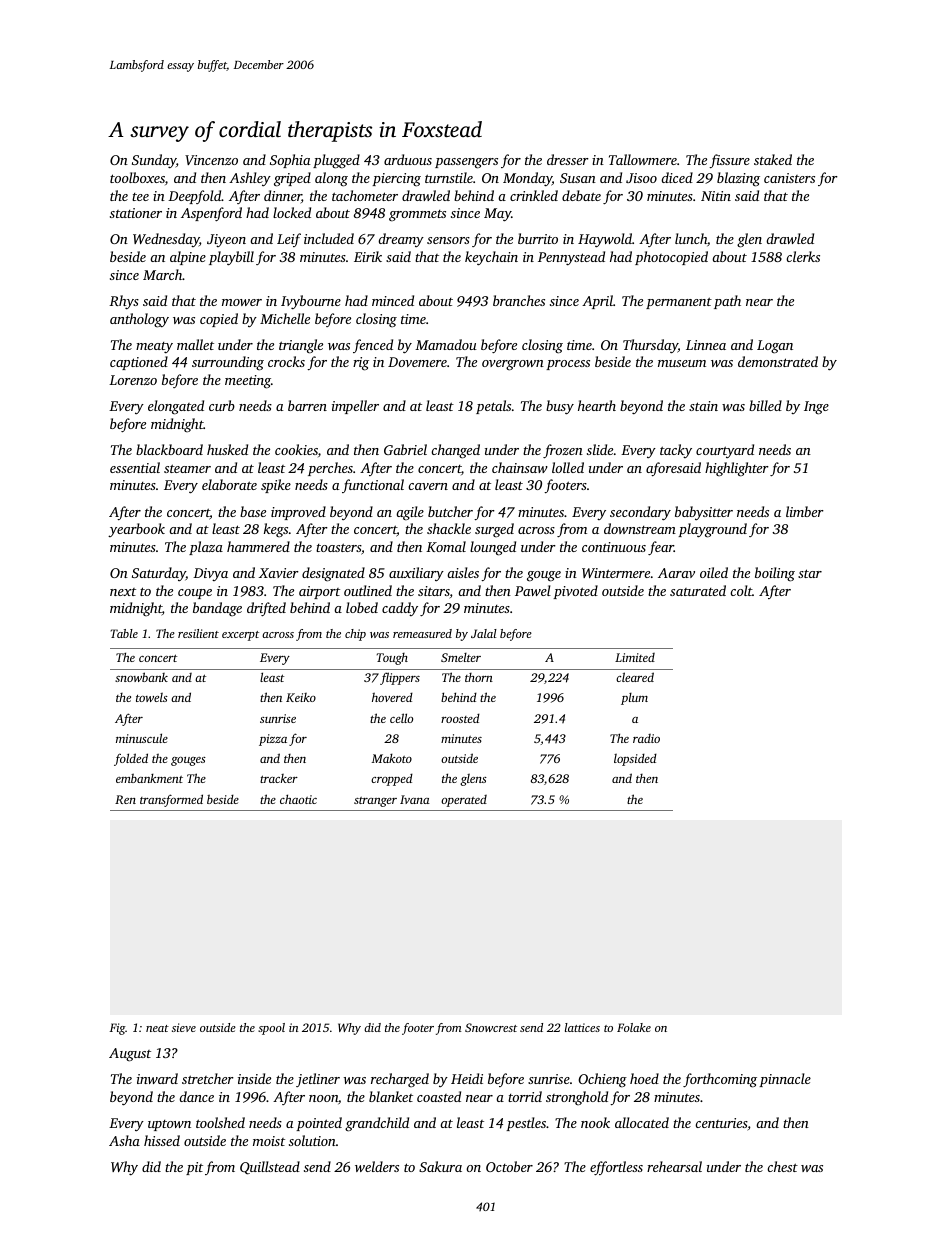 The height and width of the document is (1233, 952). What do you see at coordinates (422, 633) in the document?
I see `remeasured` at bounding box center [422, 633].
